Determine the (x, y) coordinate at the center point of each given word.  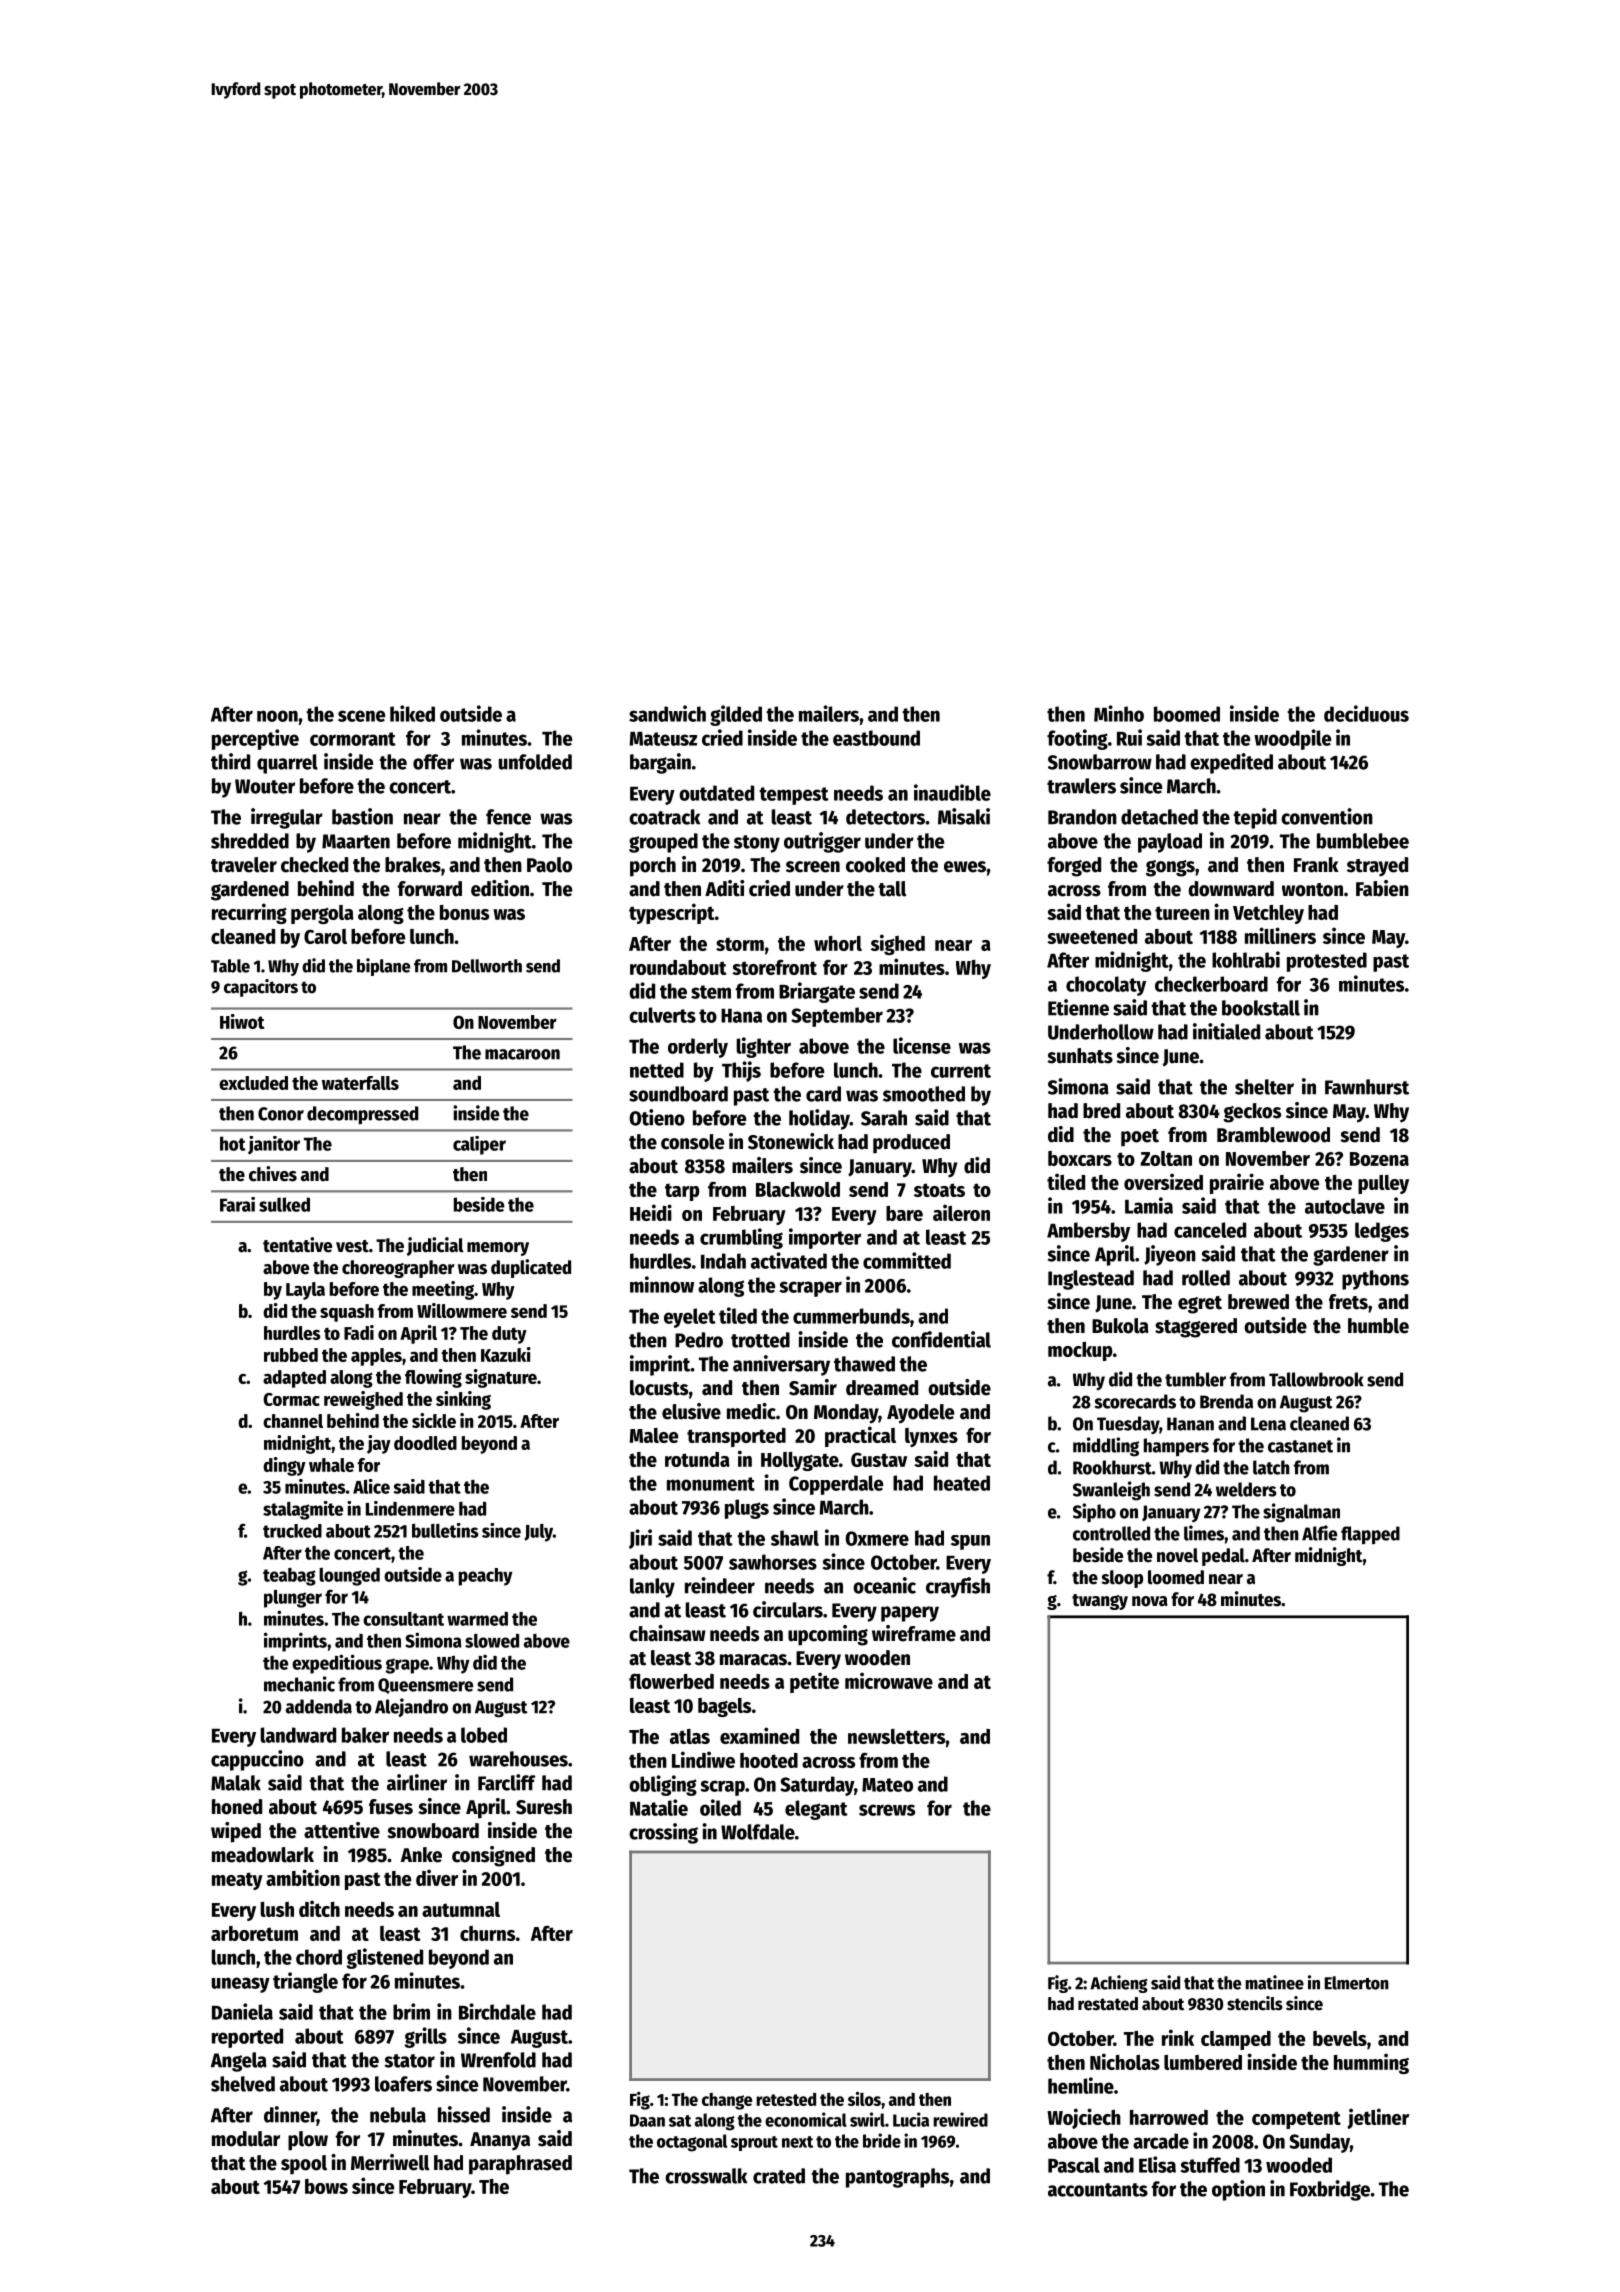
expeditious (337, 1664)
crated (779, 2176)
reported (247, 2038)
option (1238, 2190)
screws (887, 1810)
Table (230, 966)
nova (1150, 1601)
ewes (965, 867)
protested (1327, 962)
